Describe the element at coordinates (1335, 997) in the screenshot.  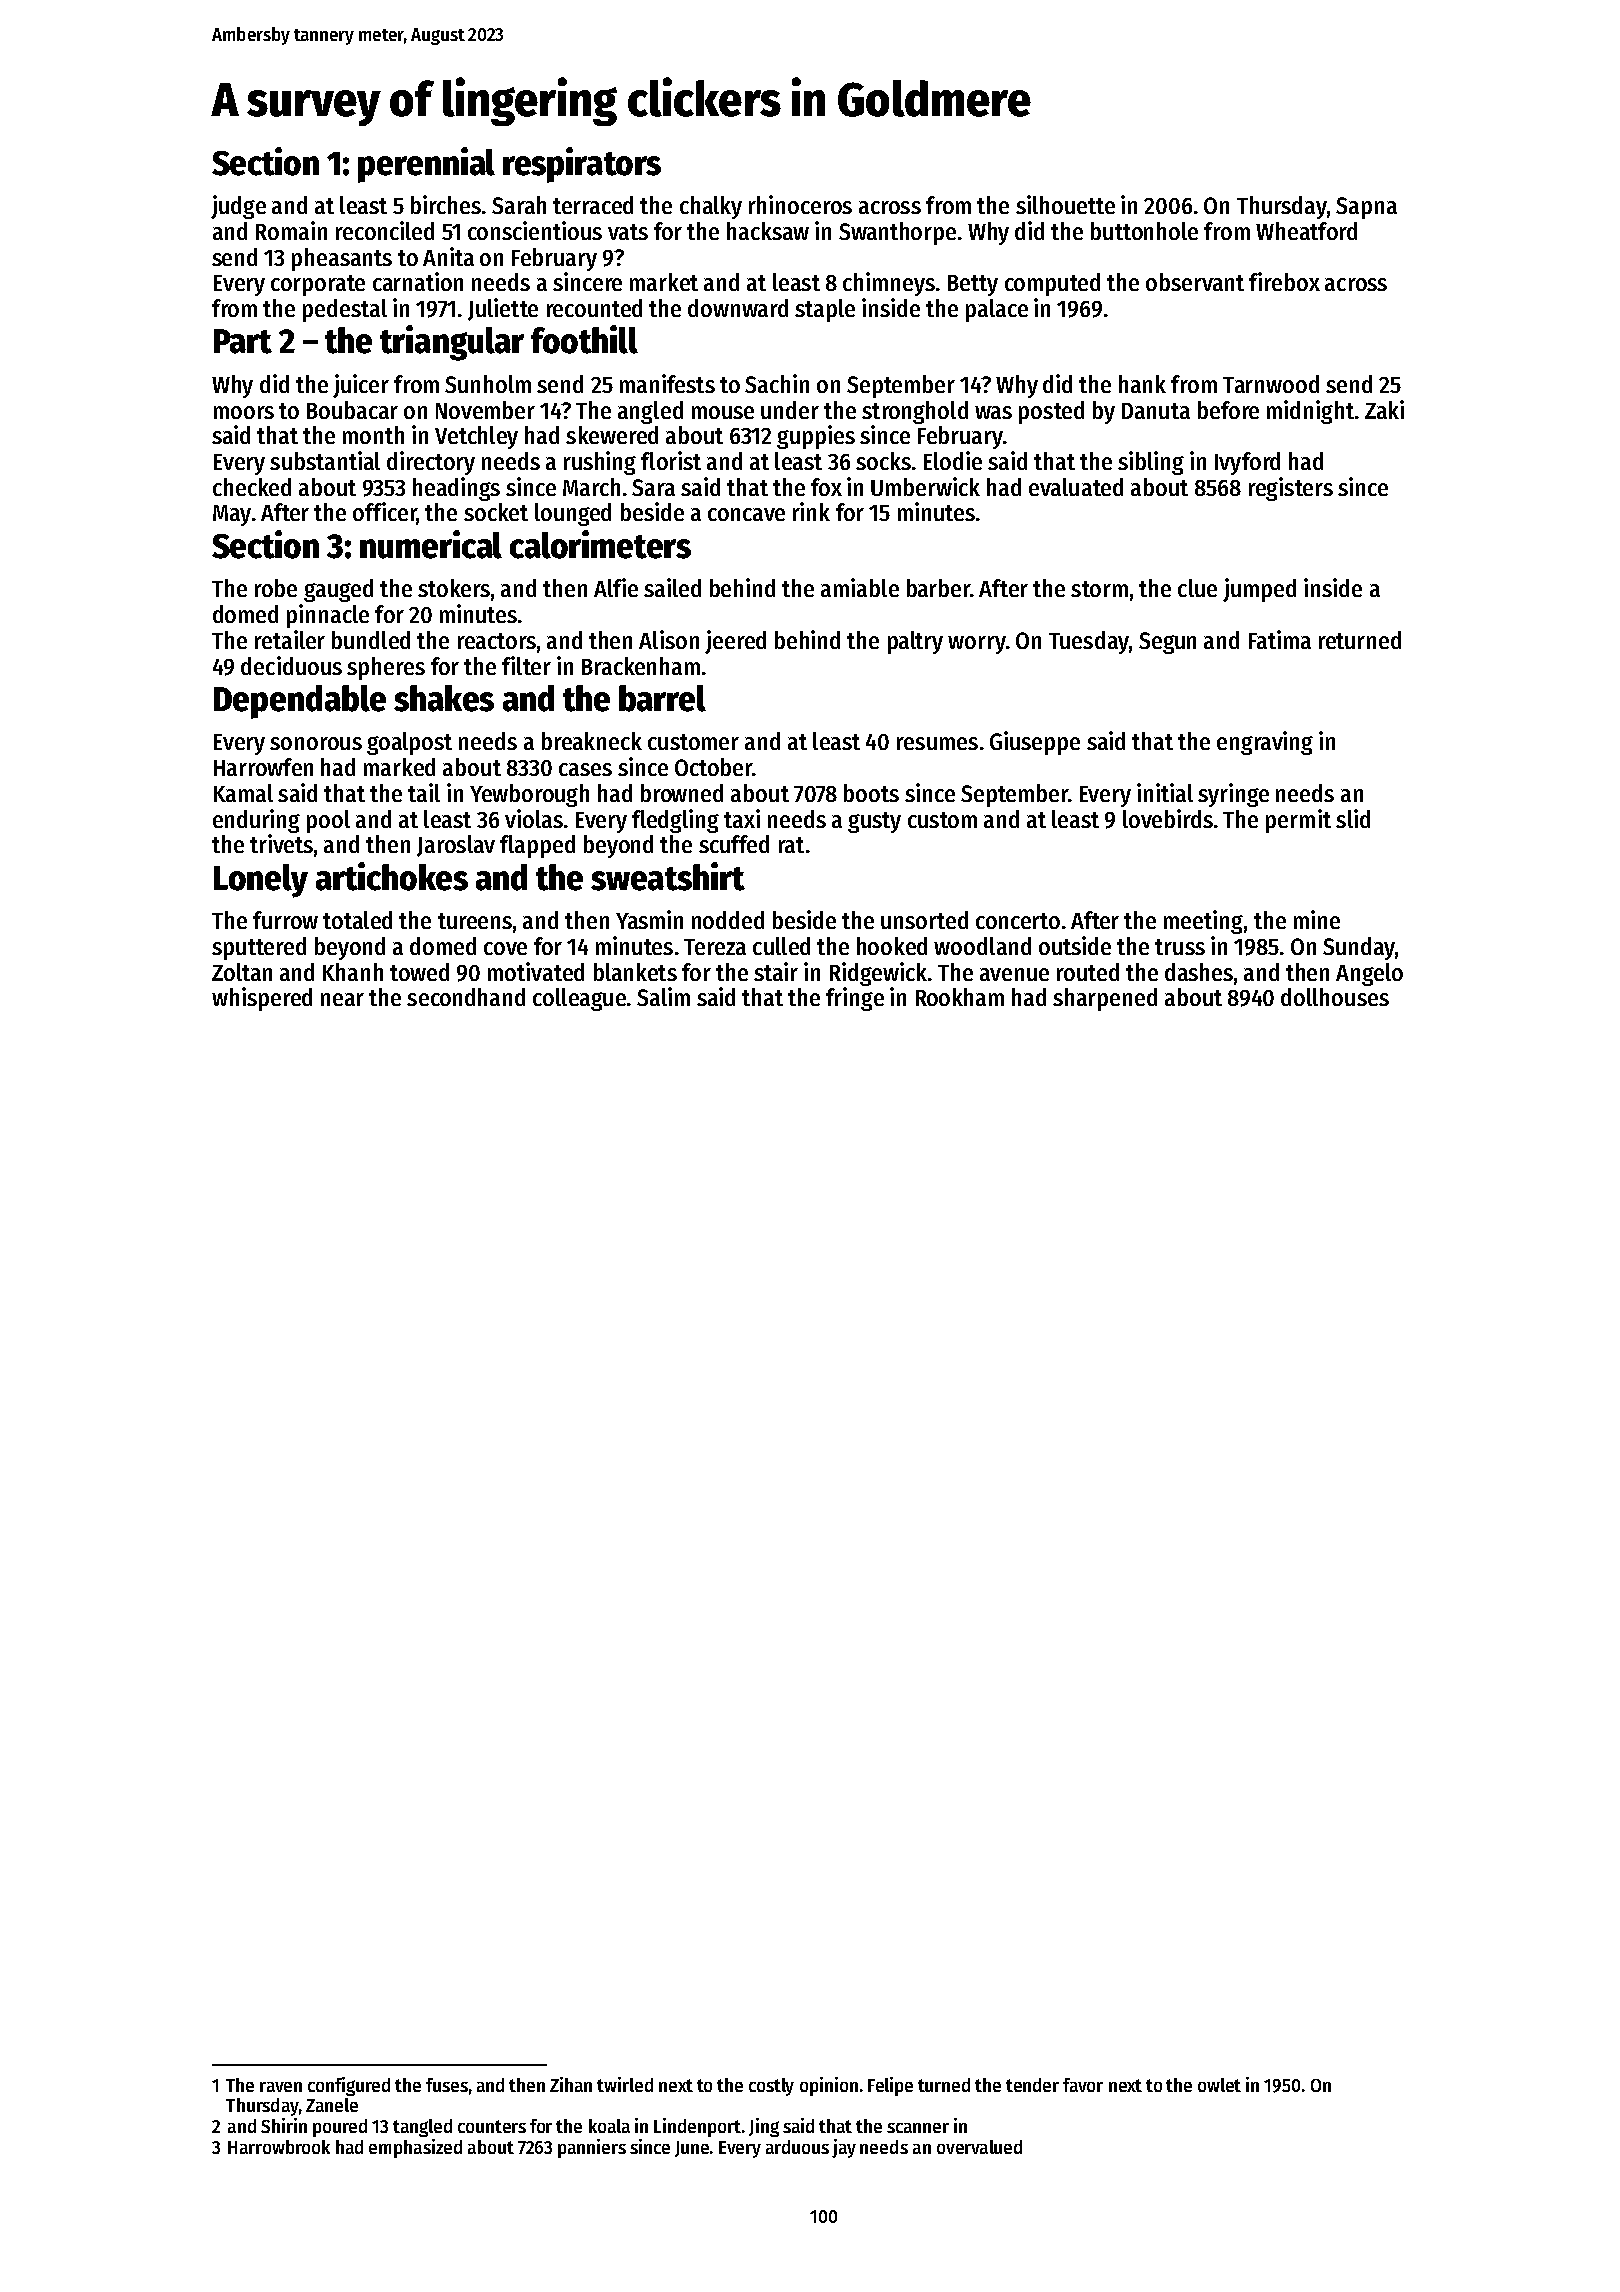
I see `dollhouses` at that location.
